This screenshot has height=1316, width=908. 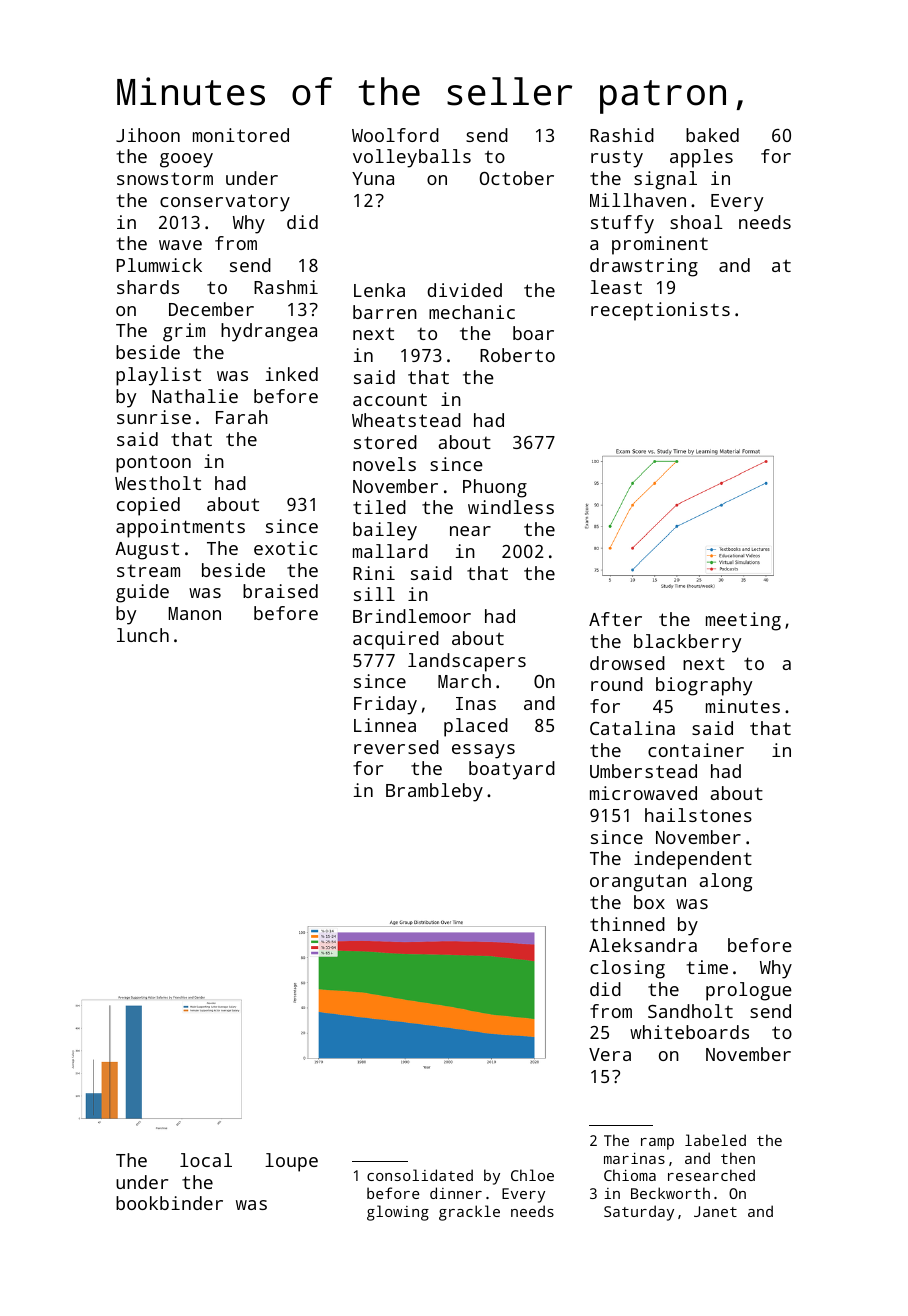 What do you see at coordinates (749, 991) in the screenshot?
I see `prologue` at bounding box center [749, 991].
